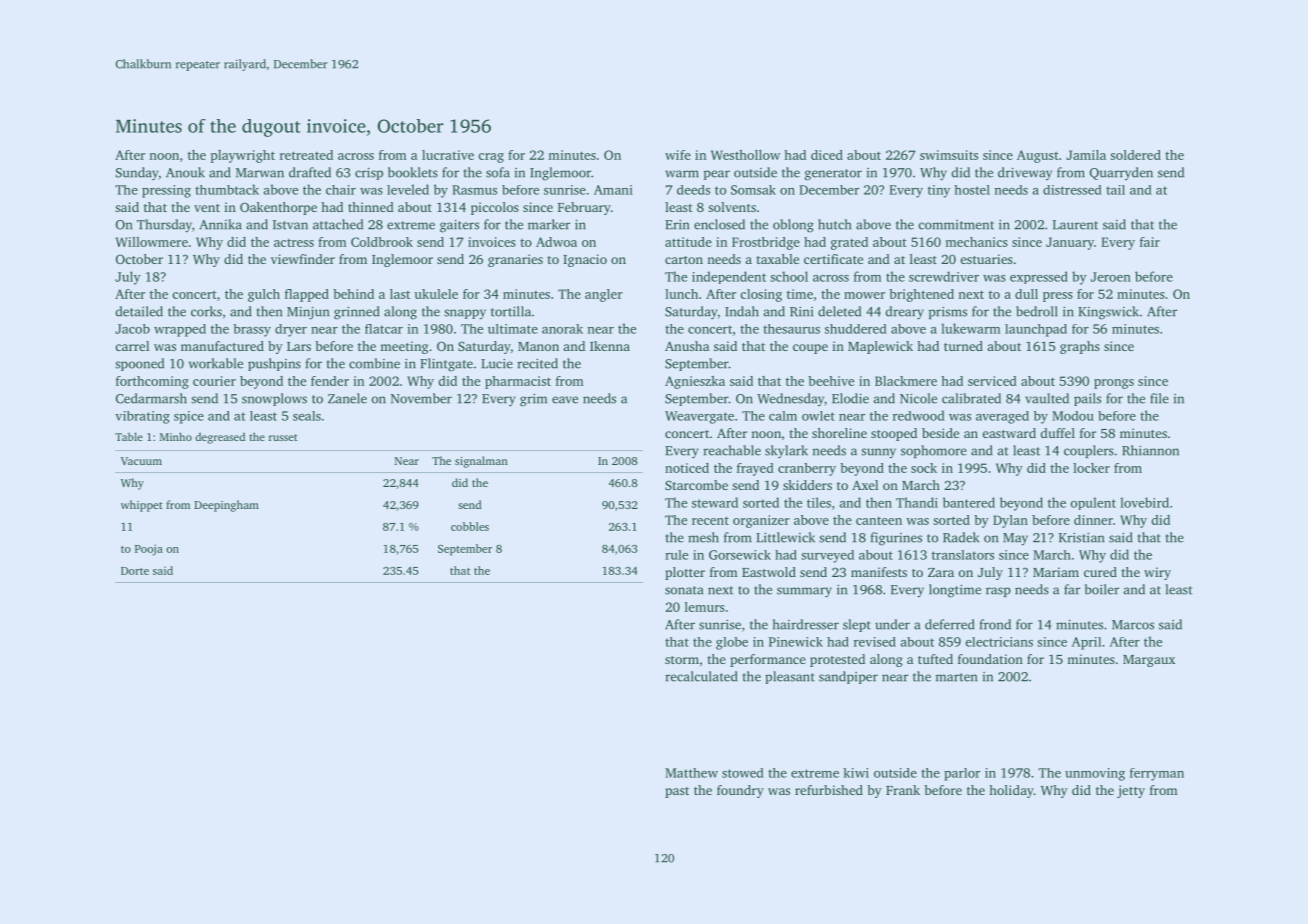 This image has width=1308, height=924. I want to click on past, so click(677, 792).
